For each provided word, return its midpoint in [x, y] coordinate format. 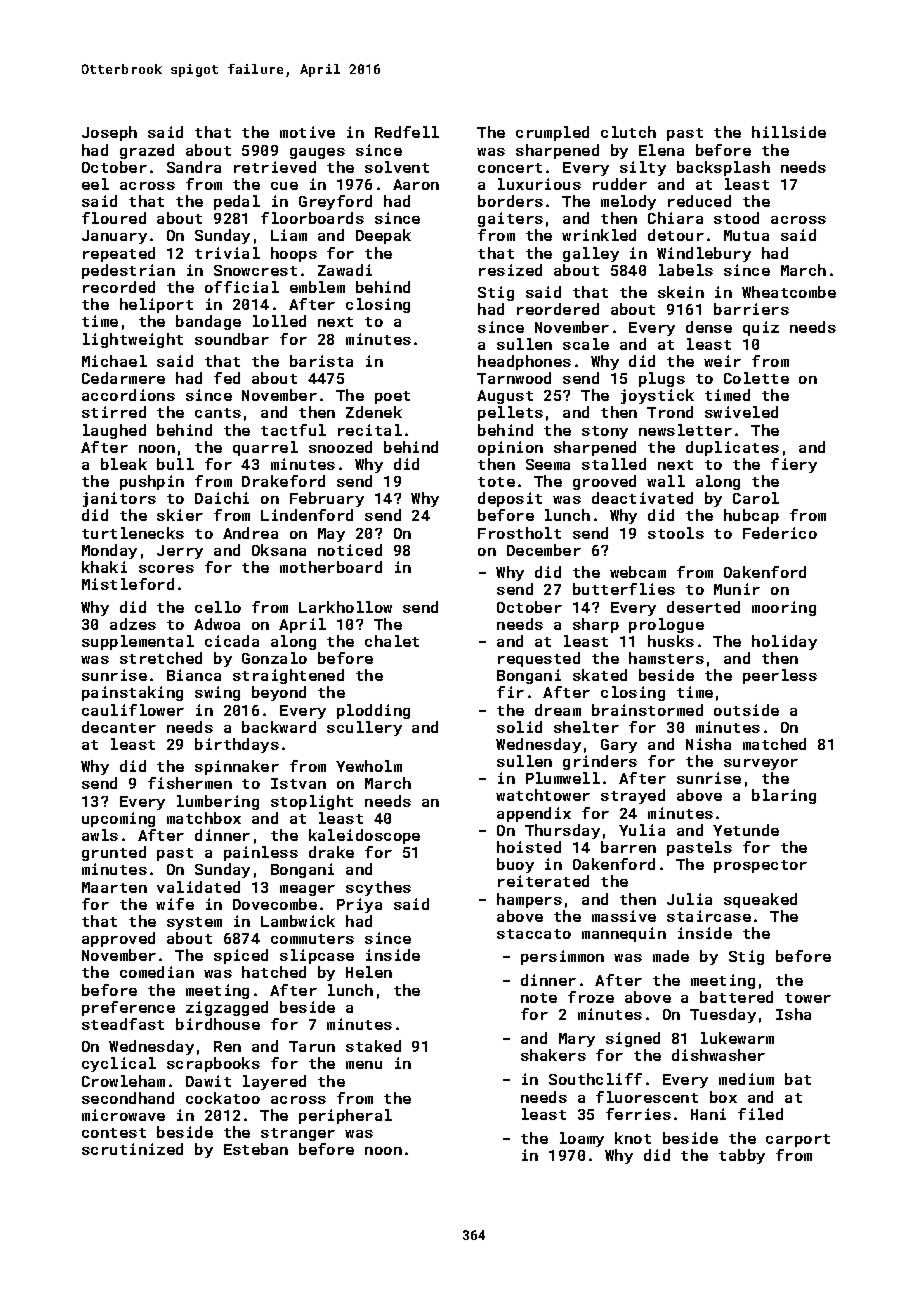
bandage [208, 322]
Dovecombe [275, 904]
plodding [373, 711]
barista [321, 361]
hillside [789, 132]
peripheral [345, 1116]
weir [722, 361]
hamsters [666, 658]
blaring [784, 796]
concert [510, 168]
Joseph [109, 133]
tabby [742, 1156]
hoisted [529, 847]
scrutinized [132, 1149]
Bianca [194, 675]
